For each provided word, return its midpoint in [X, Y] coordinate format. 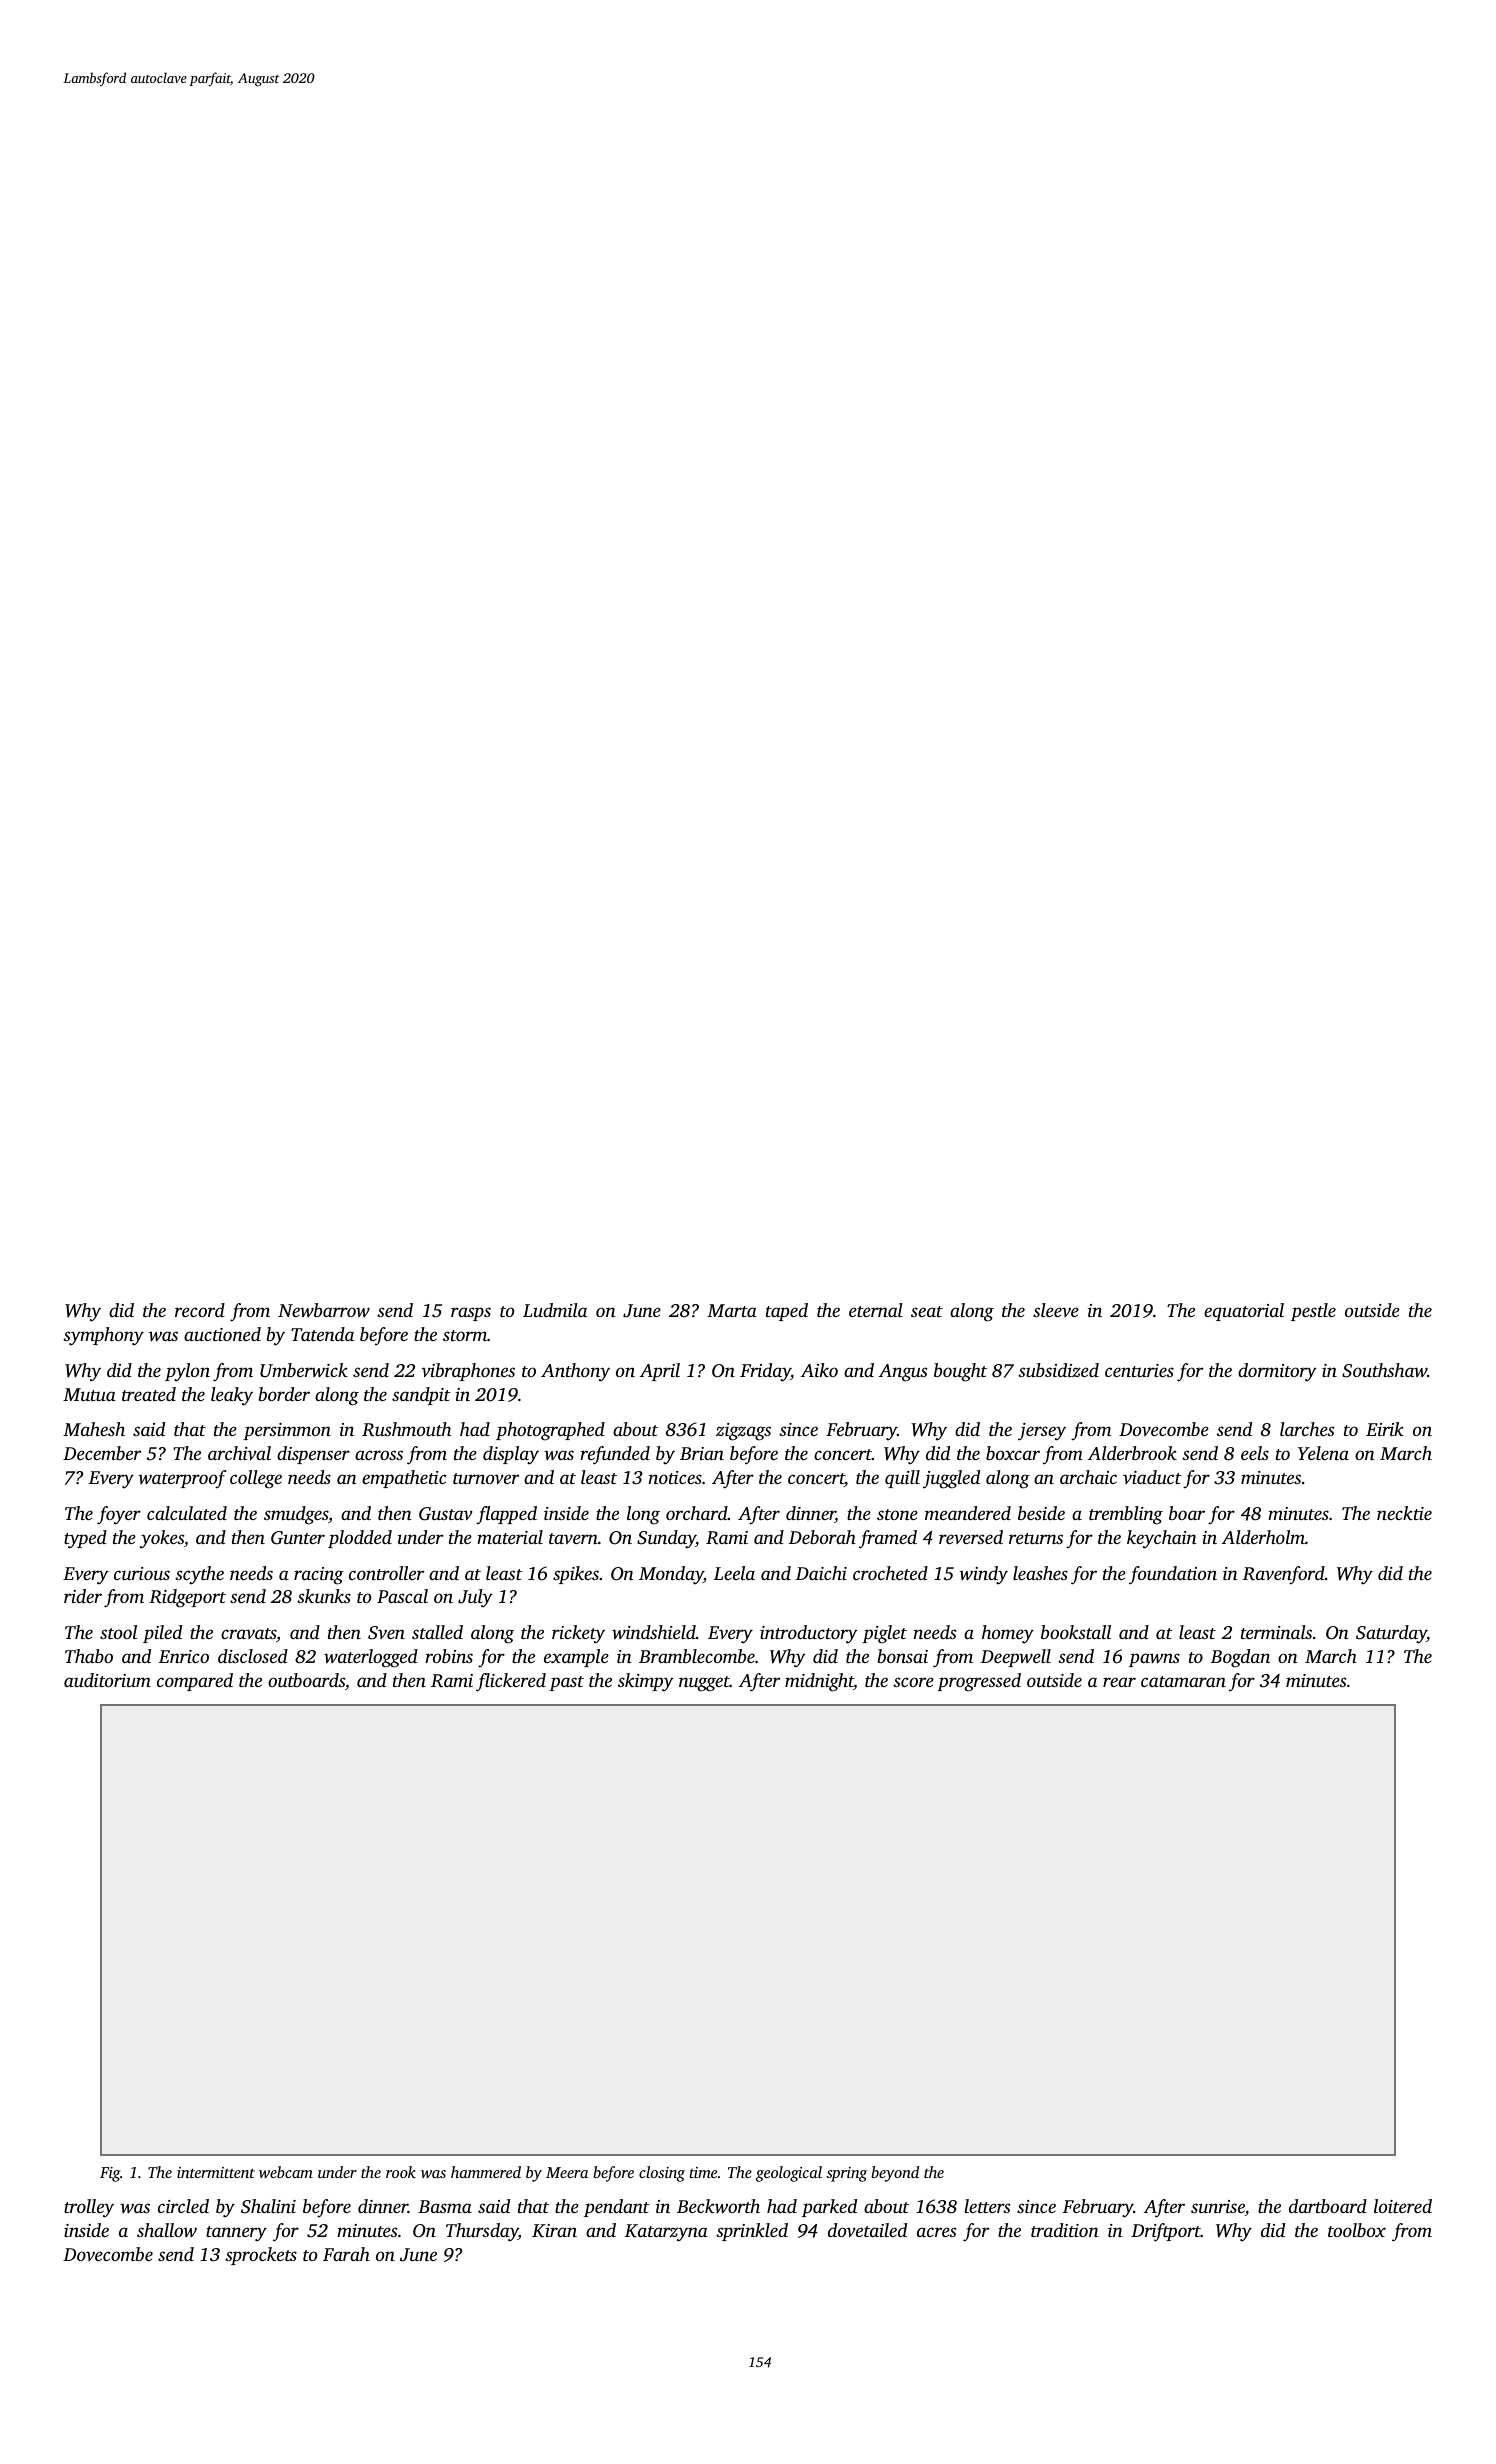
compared [195, 1682]
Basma [445, 2206]
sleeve [1056, 1310]
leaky [232, 1396]
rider [83, 1596]
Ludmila [555, 1310]
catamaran [1183, 1681]
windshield [654, 1632]
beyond [895, 2174]
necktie [1404, 1513]
